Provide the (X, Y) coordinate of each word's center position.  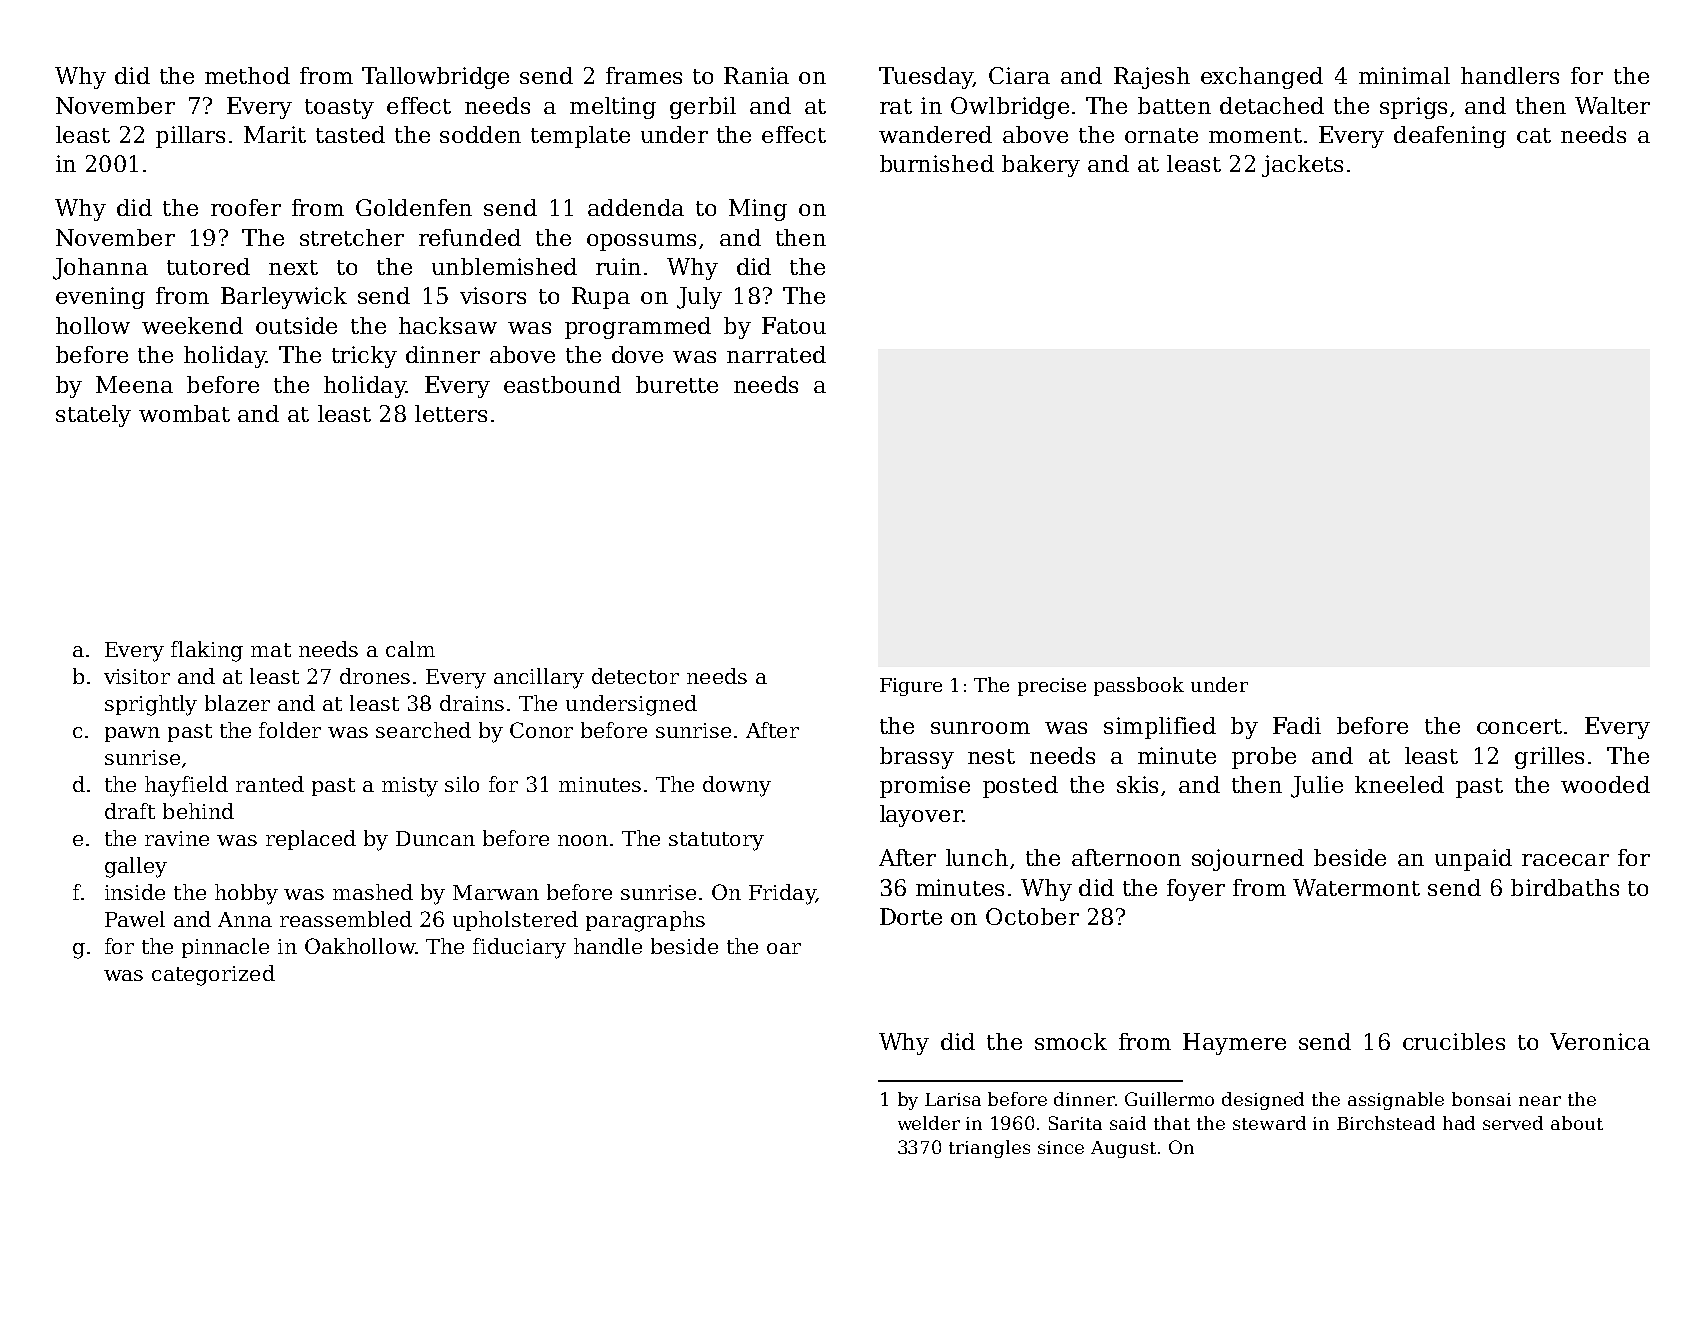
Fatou (794, 325)
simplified (1160, 728)
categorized (213, 975)
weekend (192, 325)
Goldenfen (414, 207)
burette (677, 384)
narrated (776, 354)
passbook (1139, 686)
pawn (132, 734)
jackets (1302, 166)
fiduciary (519, 948)
